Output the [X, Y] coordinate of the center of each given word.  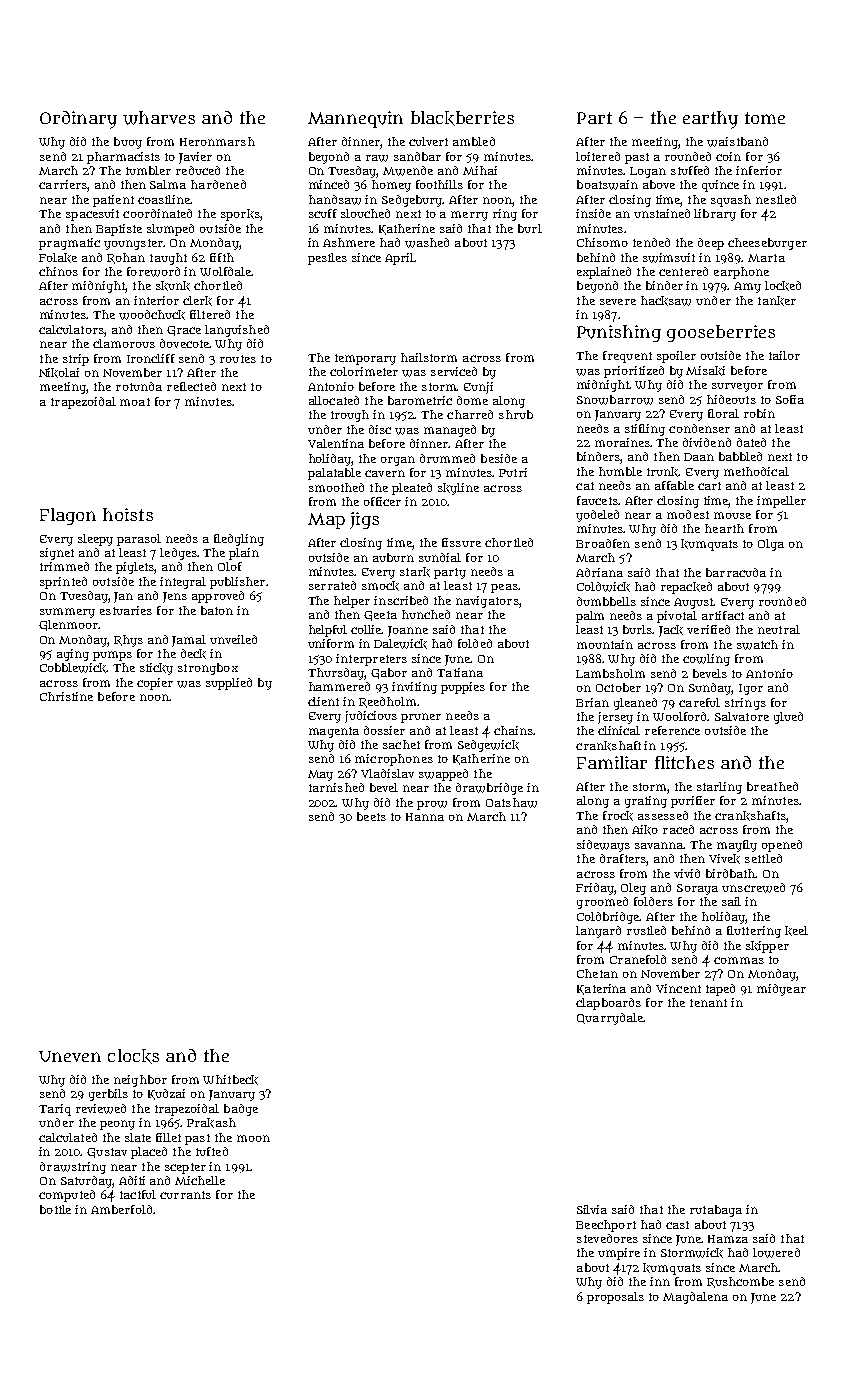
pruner [421, 718]
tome [765, 118]
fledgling [239, 540]
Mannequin [355, 119]
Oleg [633, 889]
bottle [55, 1209]
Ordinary [78, 120]
